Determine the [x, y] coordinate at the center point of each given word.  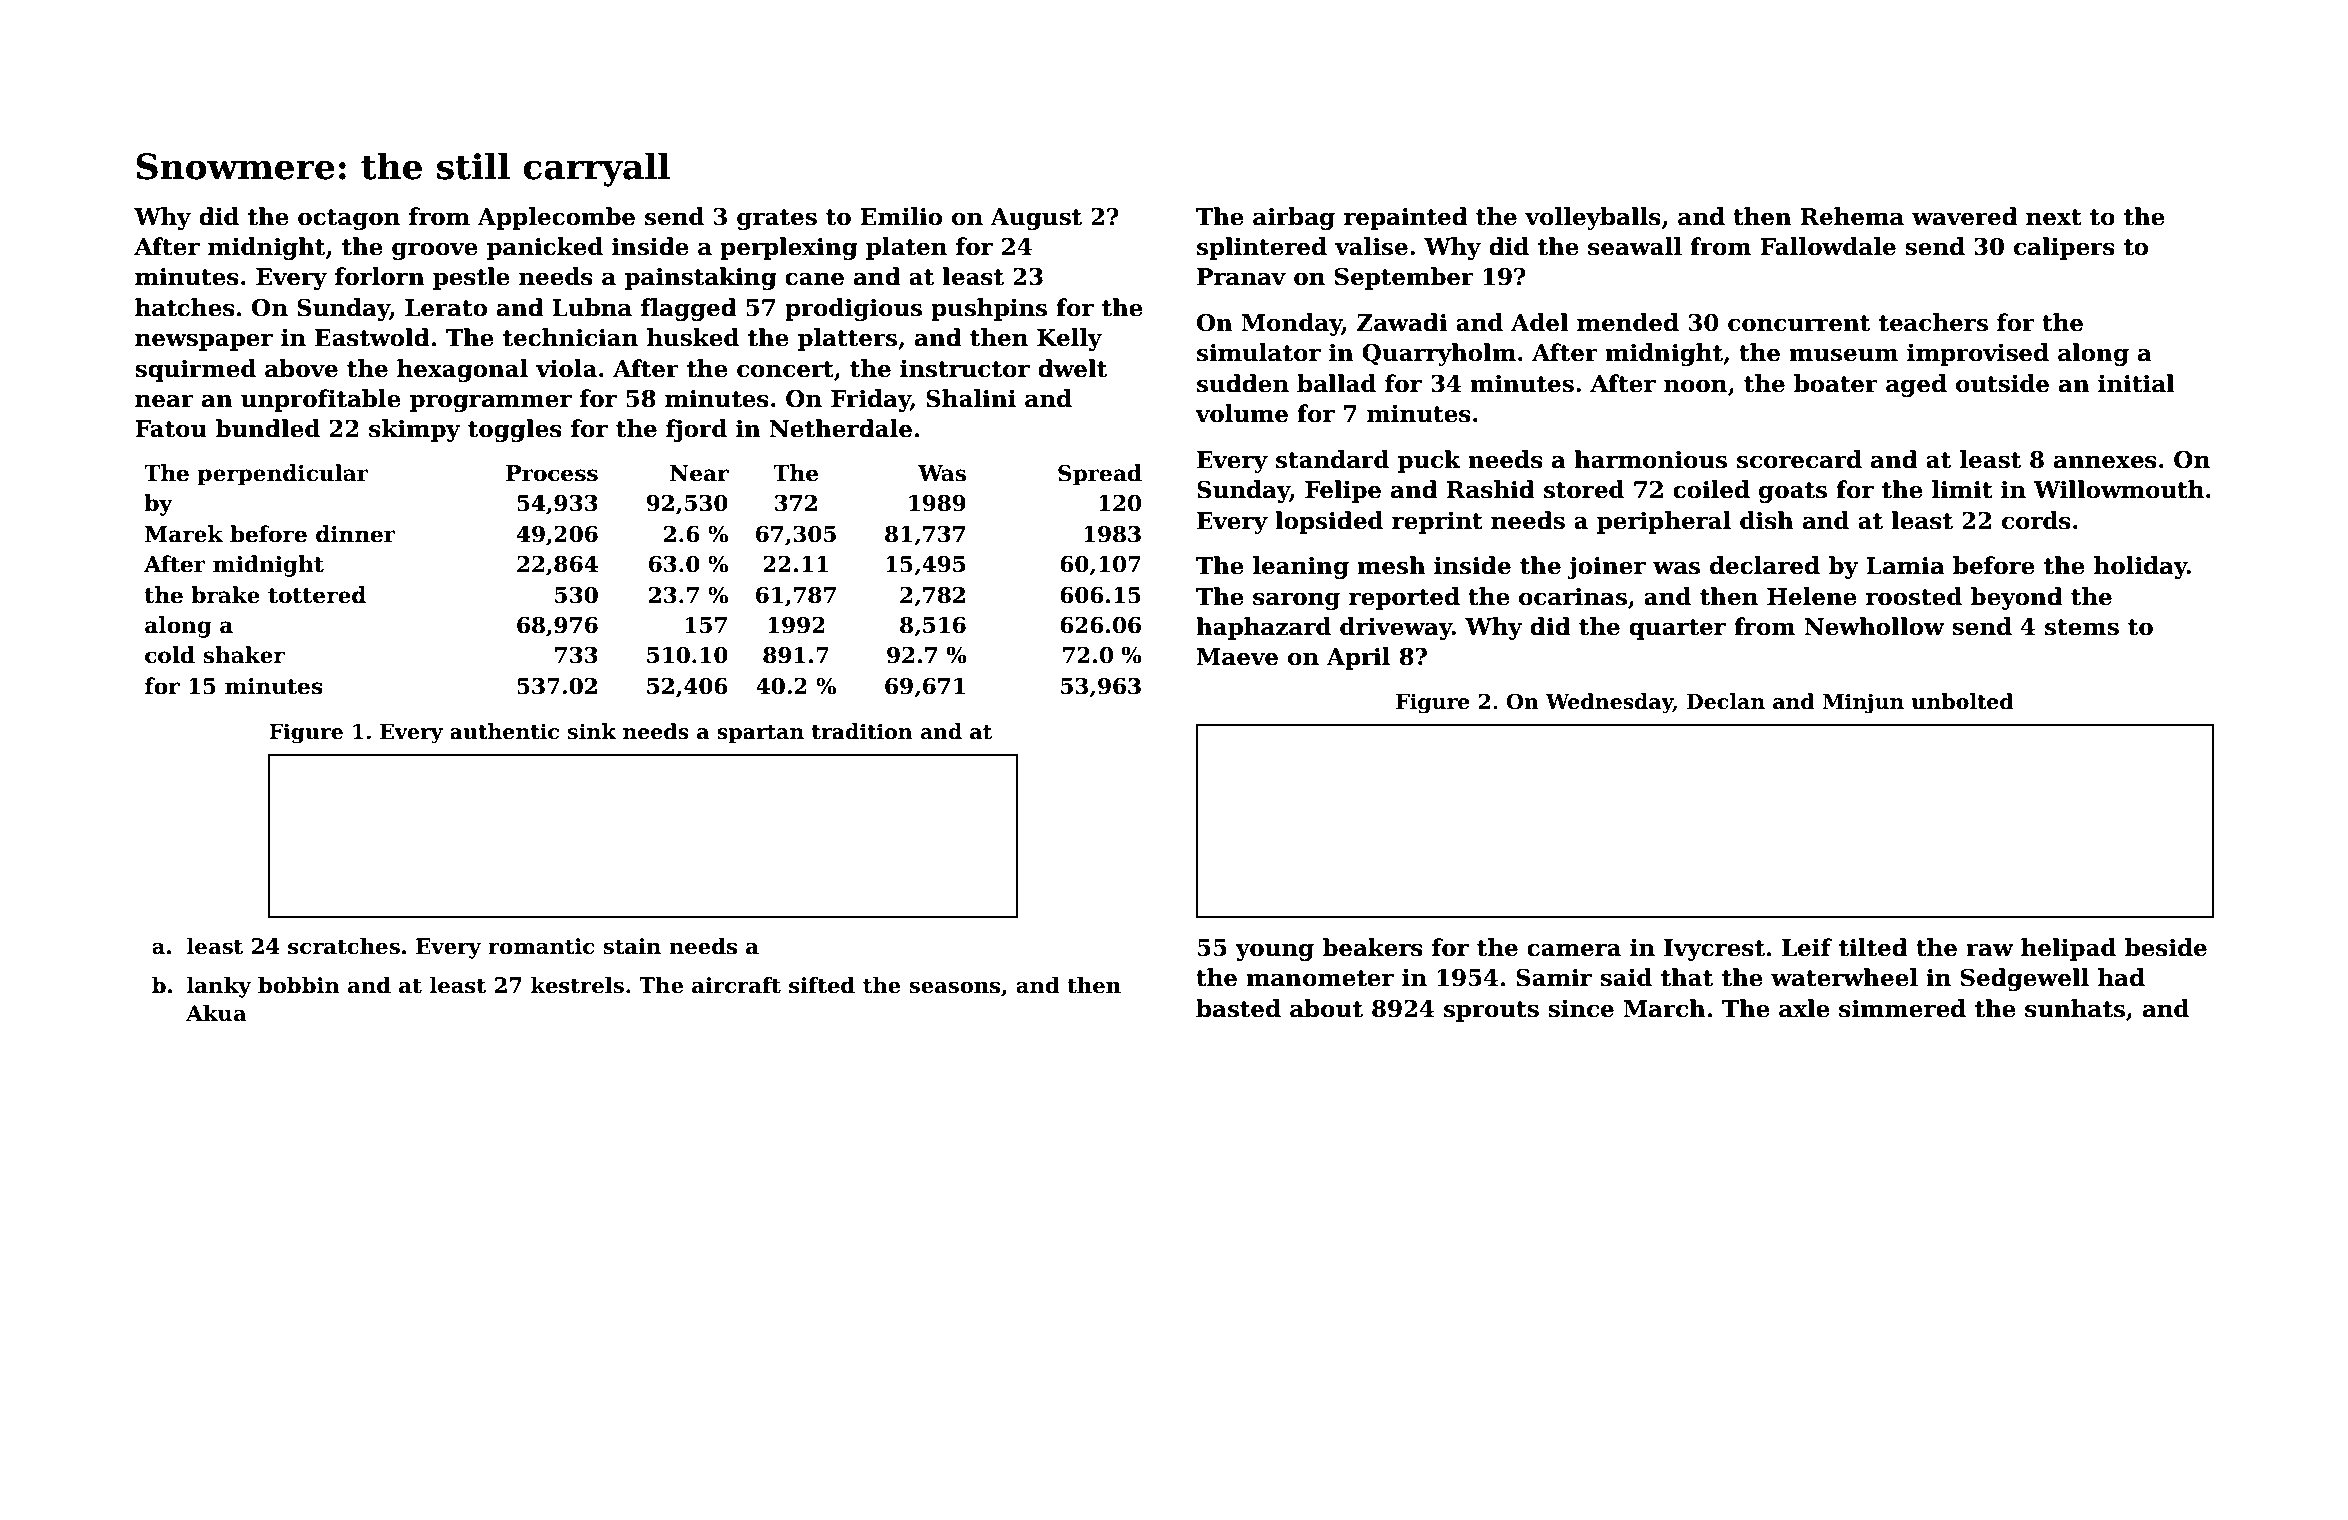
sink [592, 731]
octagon [349, 219]
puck [1429, 461]
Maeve [1237, 657]
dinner [356, 534]
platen [906, 248]
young [1274, 952]
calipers [2064, 248]
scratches [344, 946]
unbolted [1963, 701]
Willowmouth [2118, 489]
